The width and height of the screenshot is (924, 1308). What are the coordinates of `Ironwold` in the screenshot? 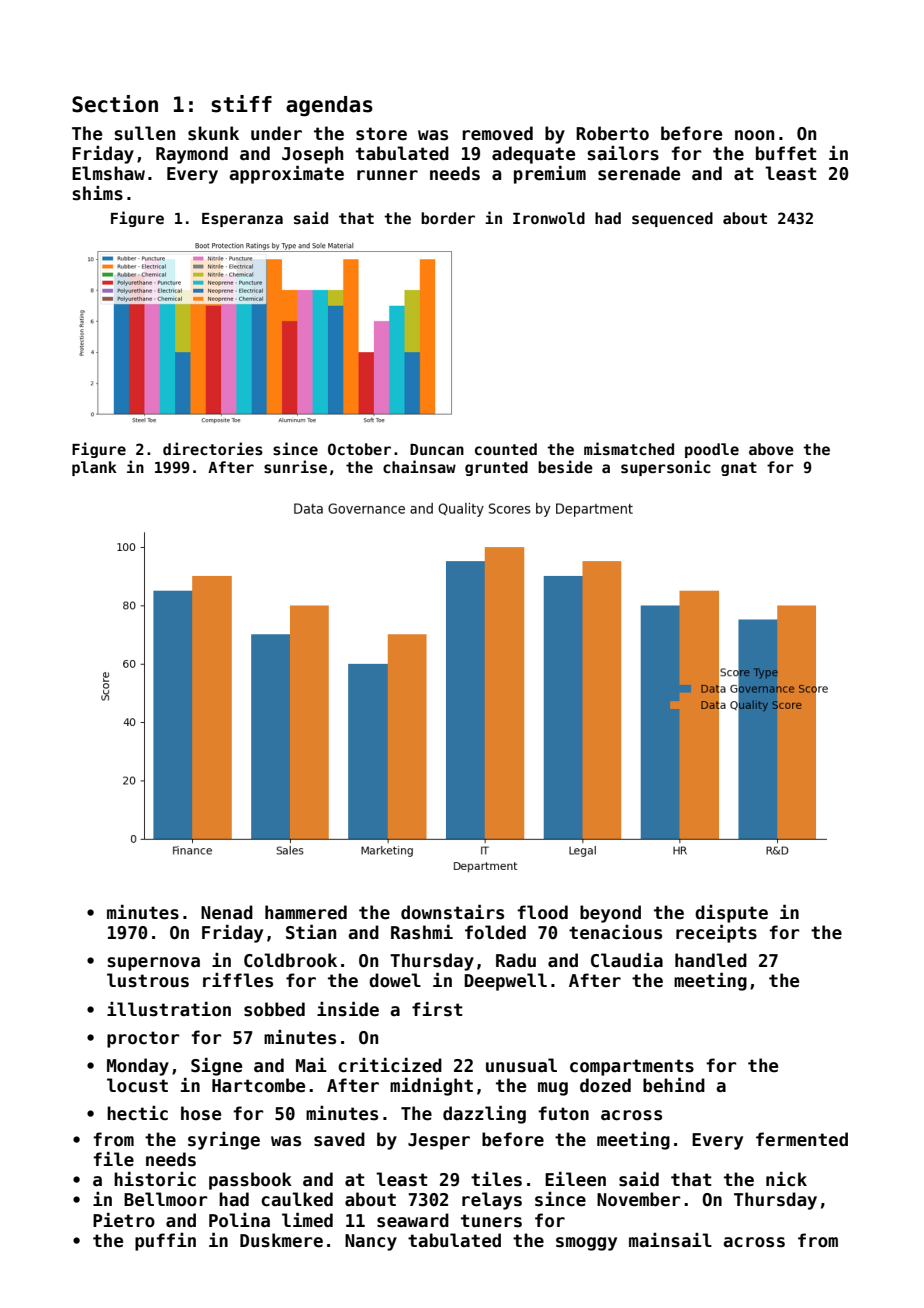 It's located at (549, 218).
